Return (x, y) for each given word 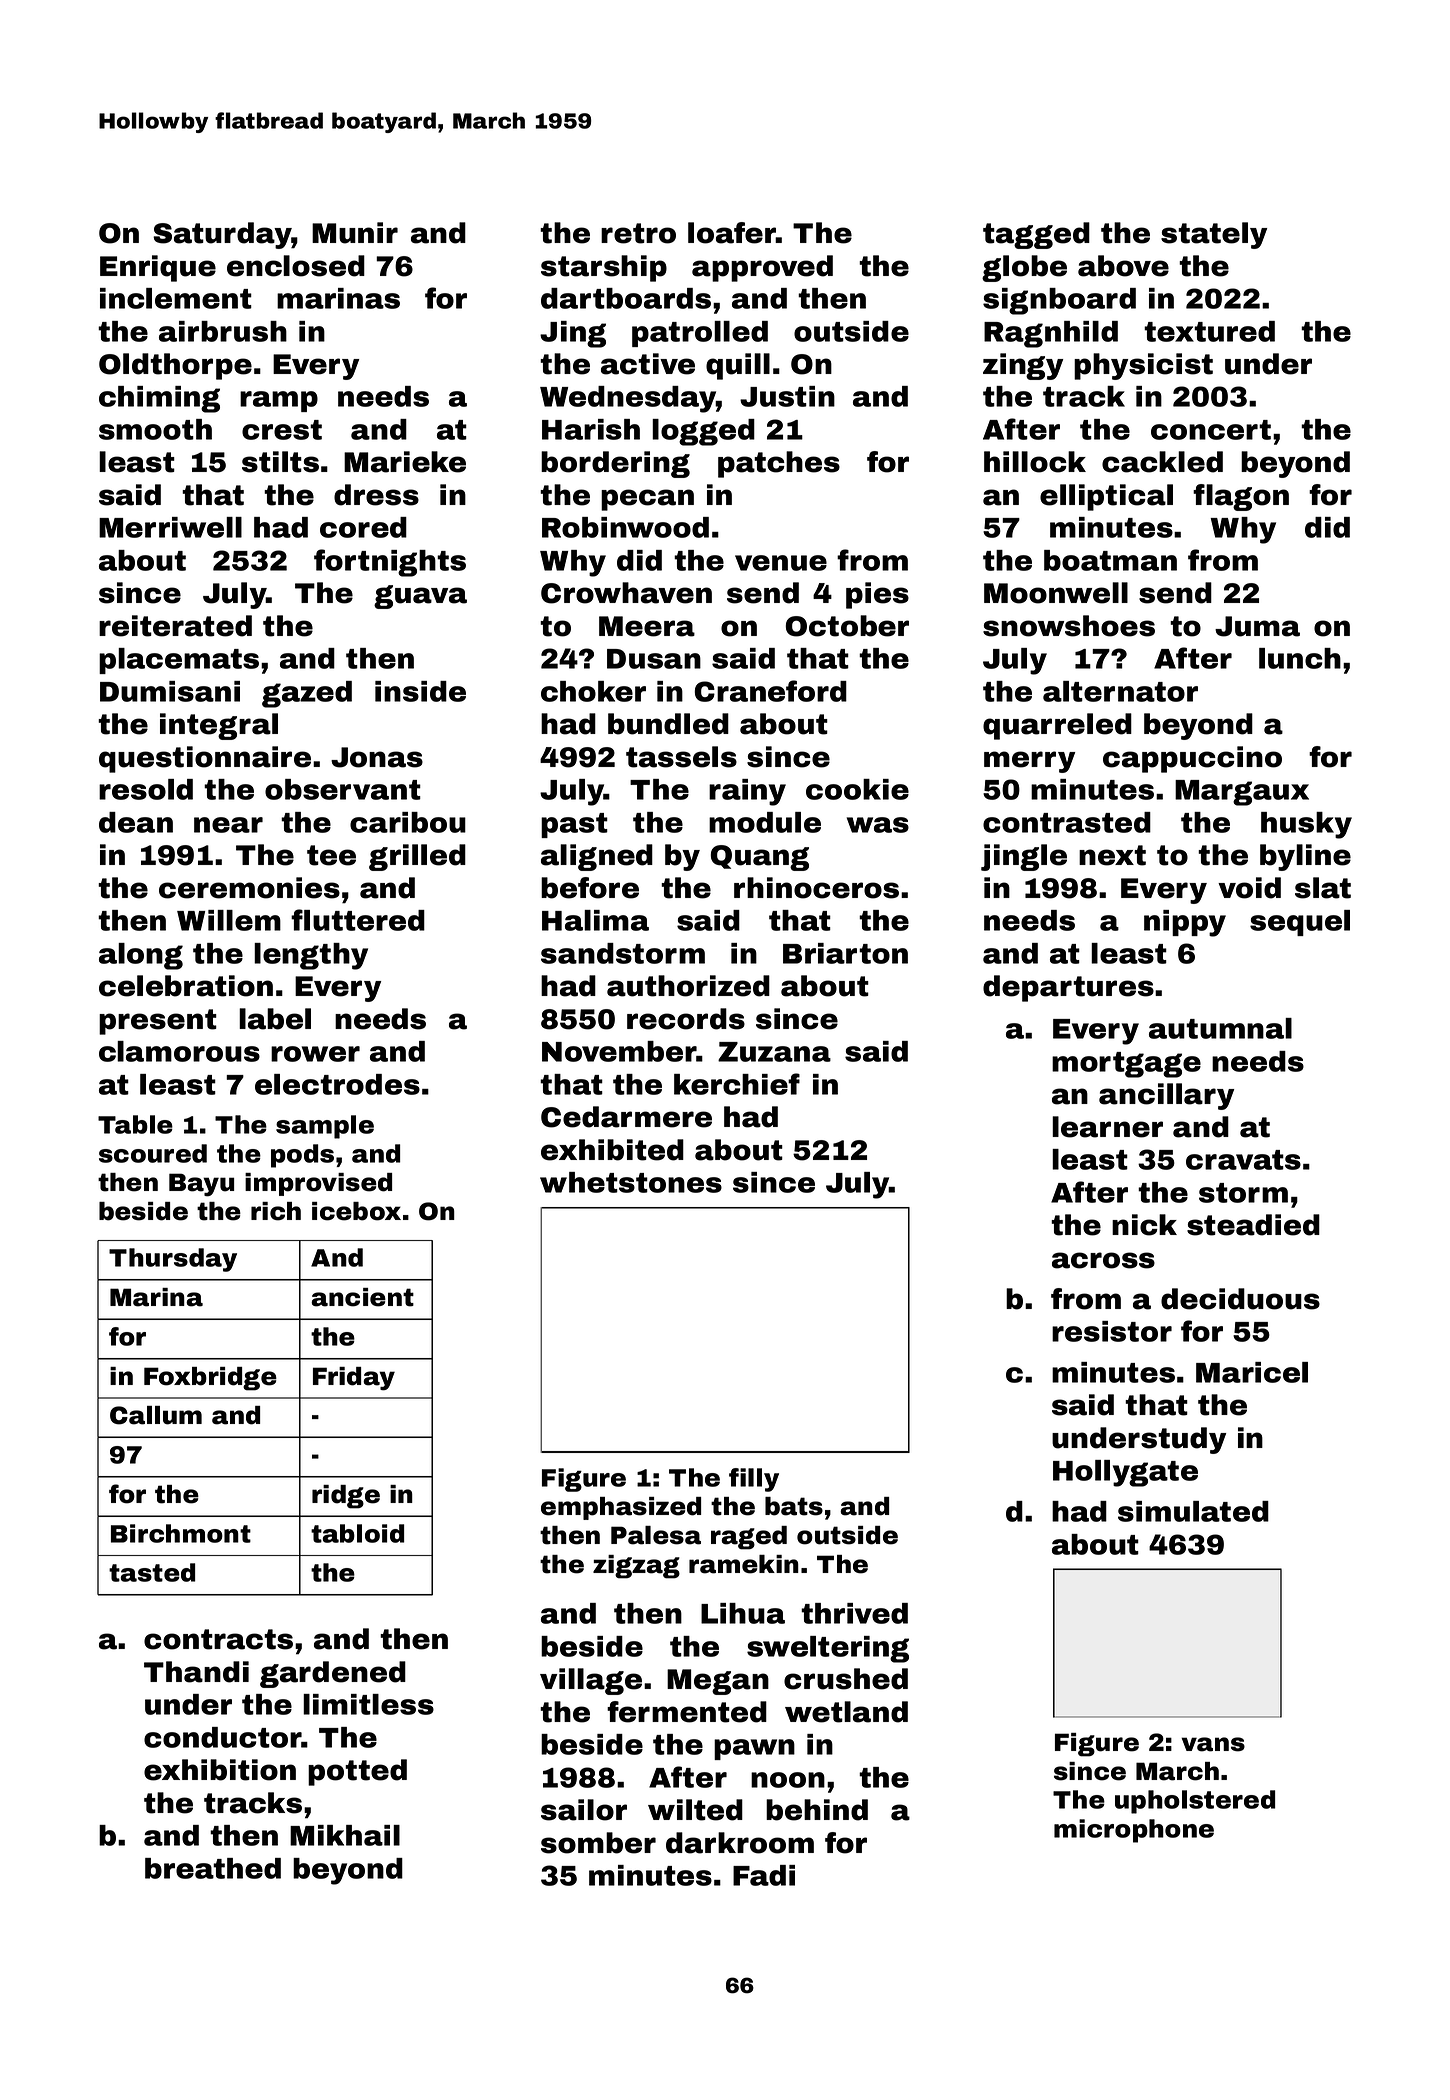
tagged (1036, 235)
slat (1323, 888)
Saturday (222, 235)
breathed (213, 1868)
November (619, 1051)
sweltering (828, 1649)
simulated (1193, 1511)
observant (343, 789)
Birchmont (181, 1533)
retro (638, 233)
